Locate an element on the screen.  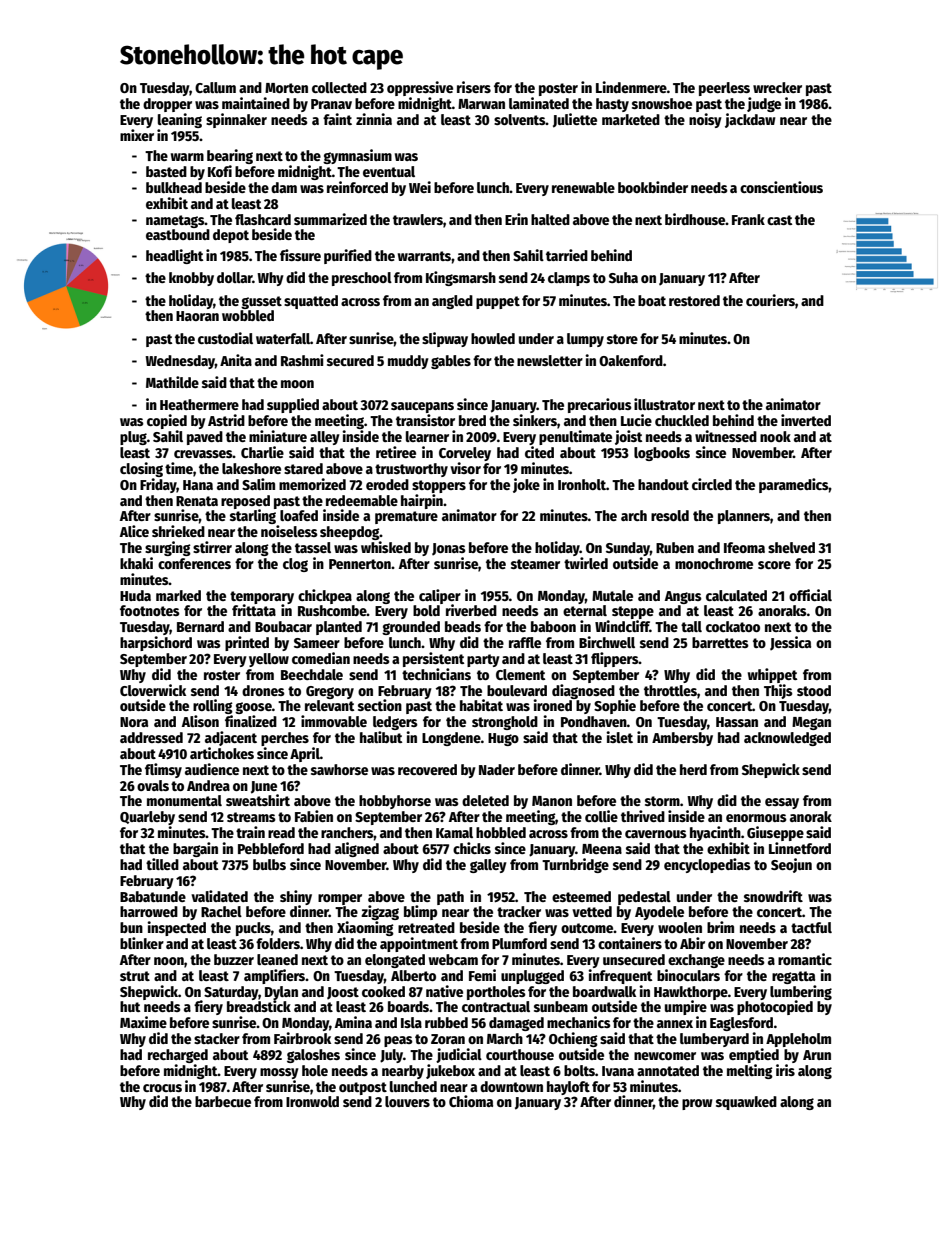
barrettes is located at coordinates (720, 642).
